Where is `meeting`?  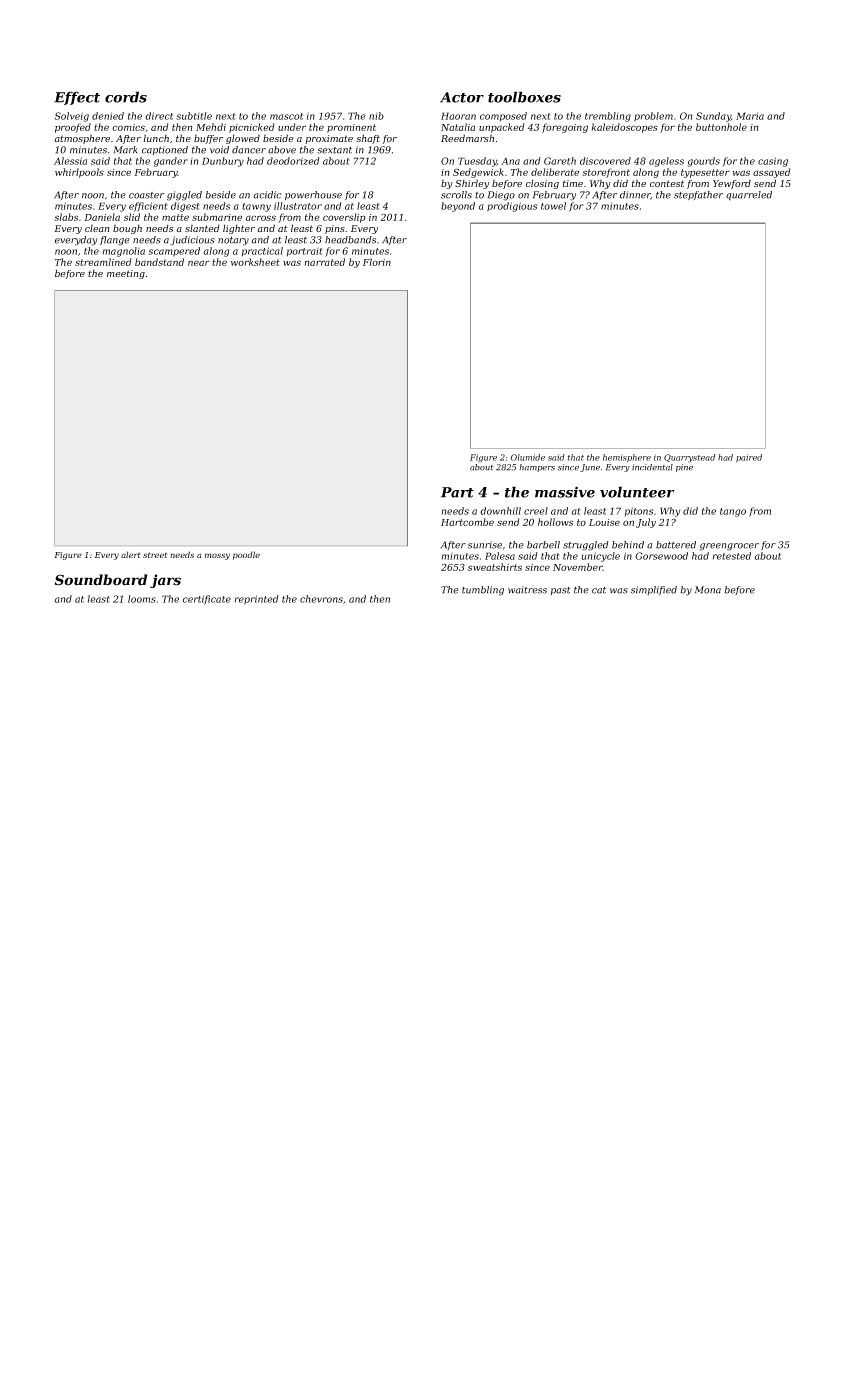 meeting is located at coordinates (126, 274).
